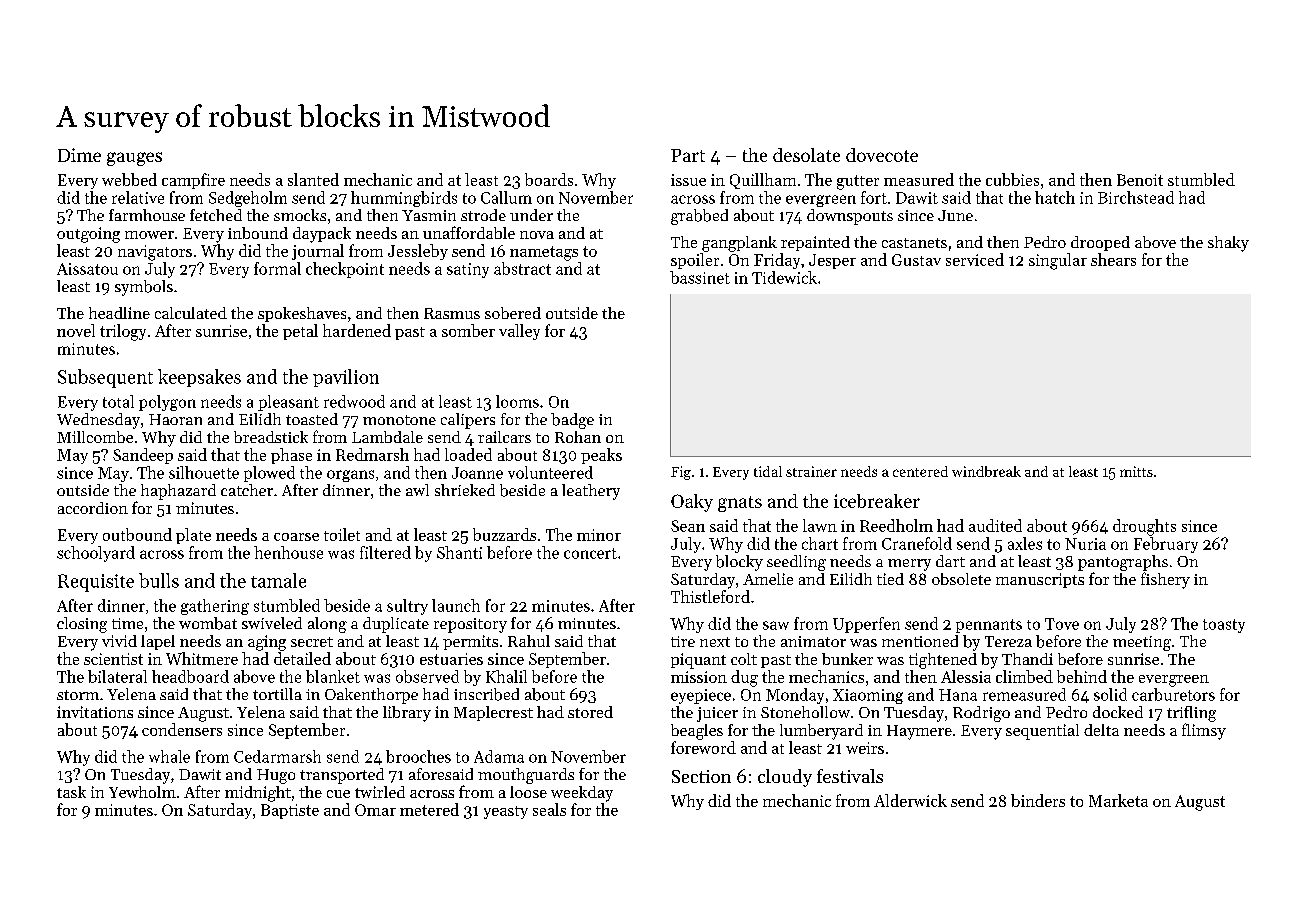  Describe the element at coordinates (572, 421) in the document. I see `badge` at that location.
